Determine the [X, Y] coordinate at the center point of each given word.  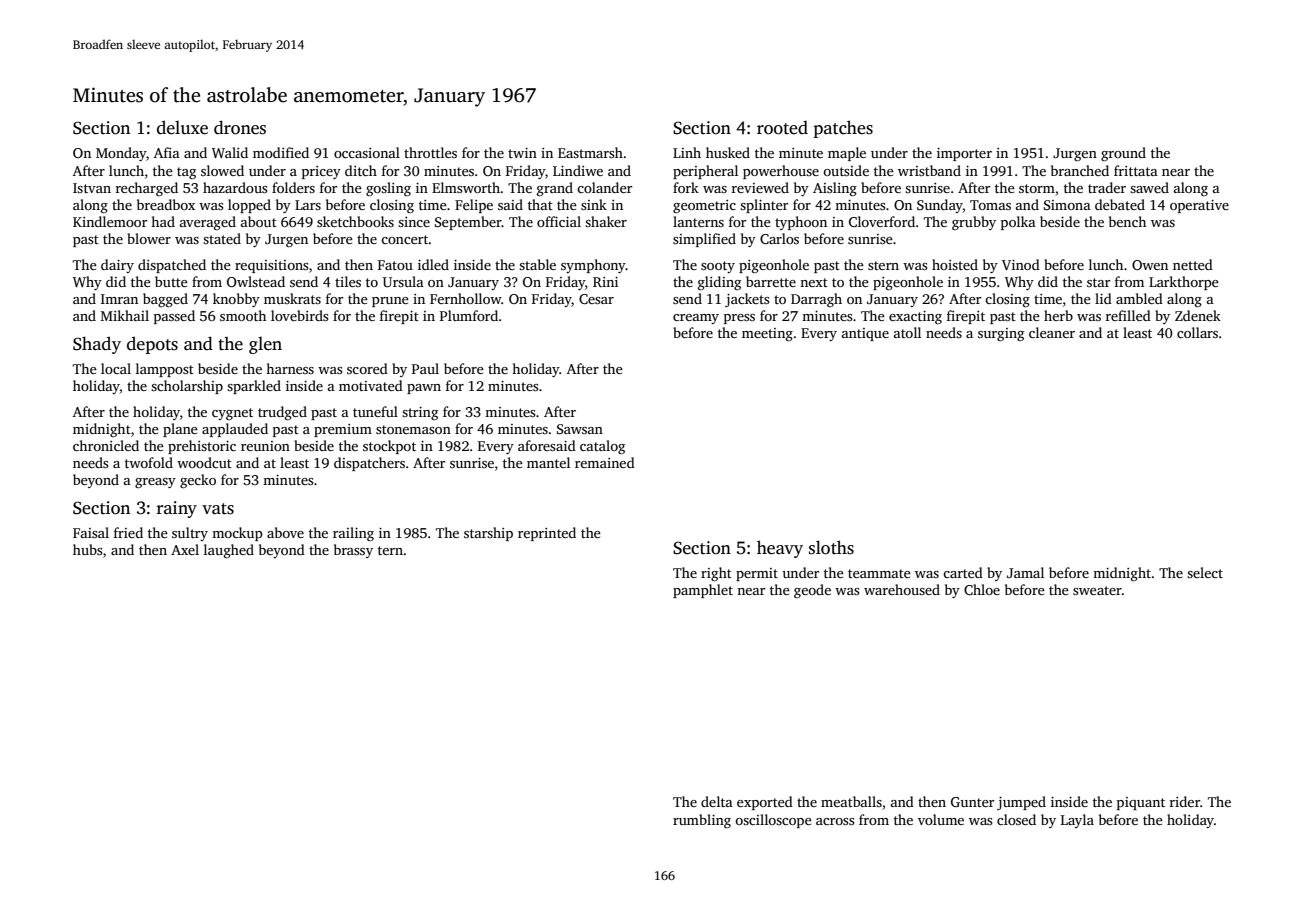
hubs [87, 549]
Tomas [990, 205]
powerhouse [781, 172]
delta [717, 801]
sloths [831, 547]
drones [240, 127]
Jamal [1025, 572]
